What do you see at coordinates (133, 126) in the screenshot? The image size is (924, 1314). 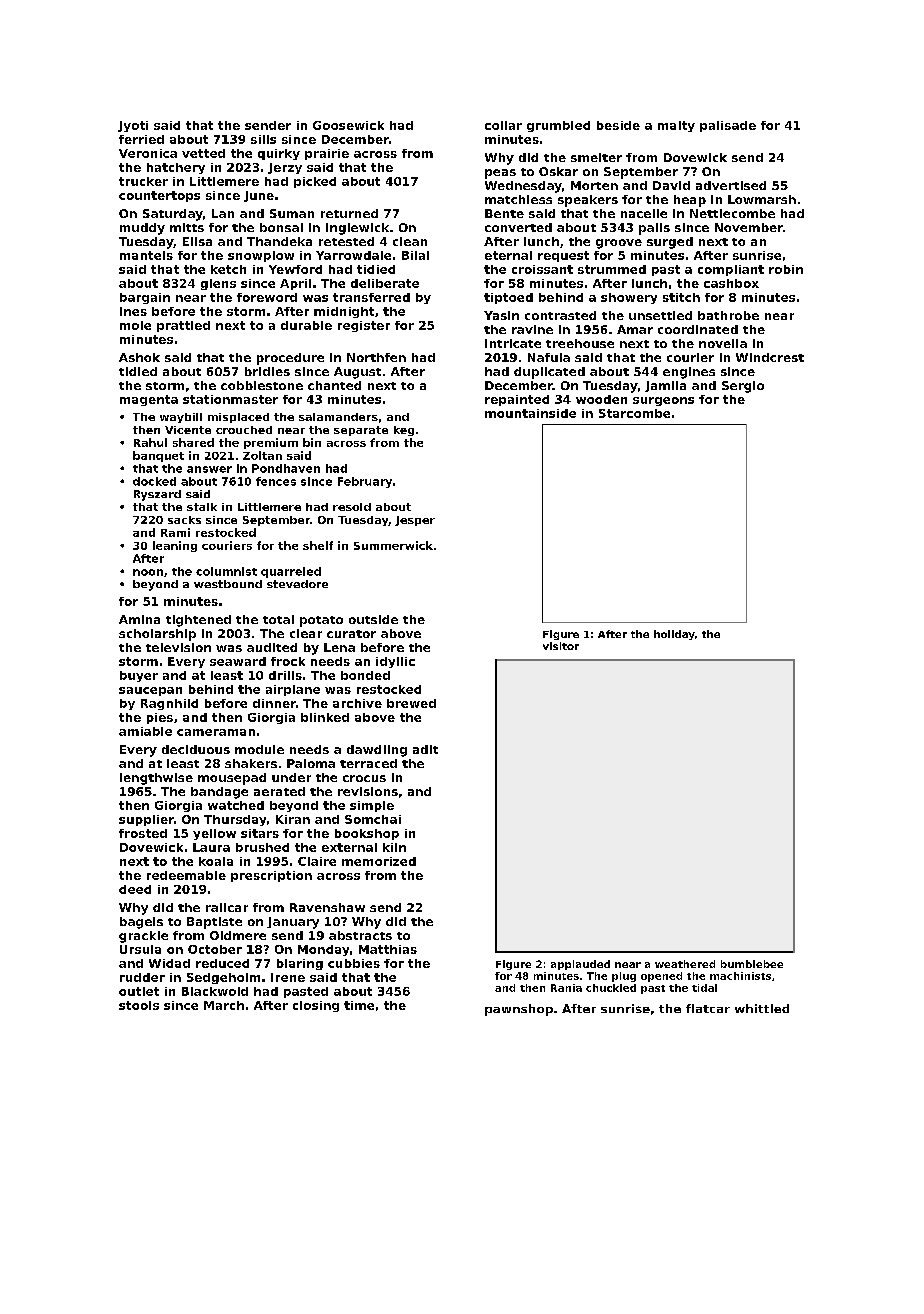 I see `Jyoti` at bounding box center [133, 126].
